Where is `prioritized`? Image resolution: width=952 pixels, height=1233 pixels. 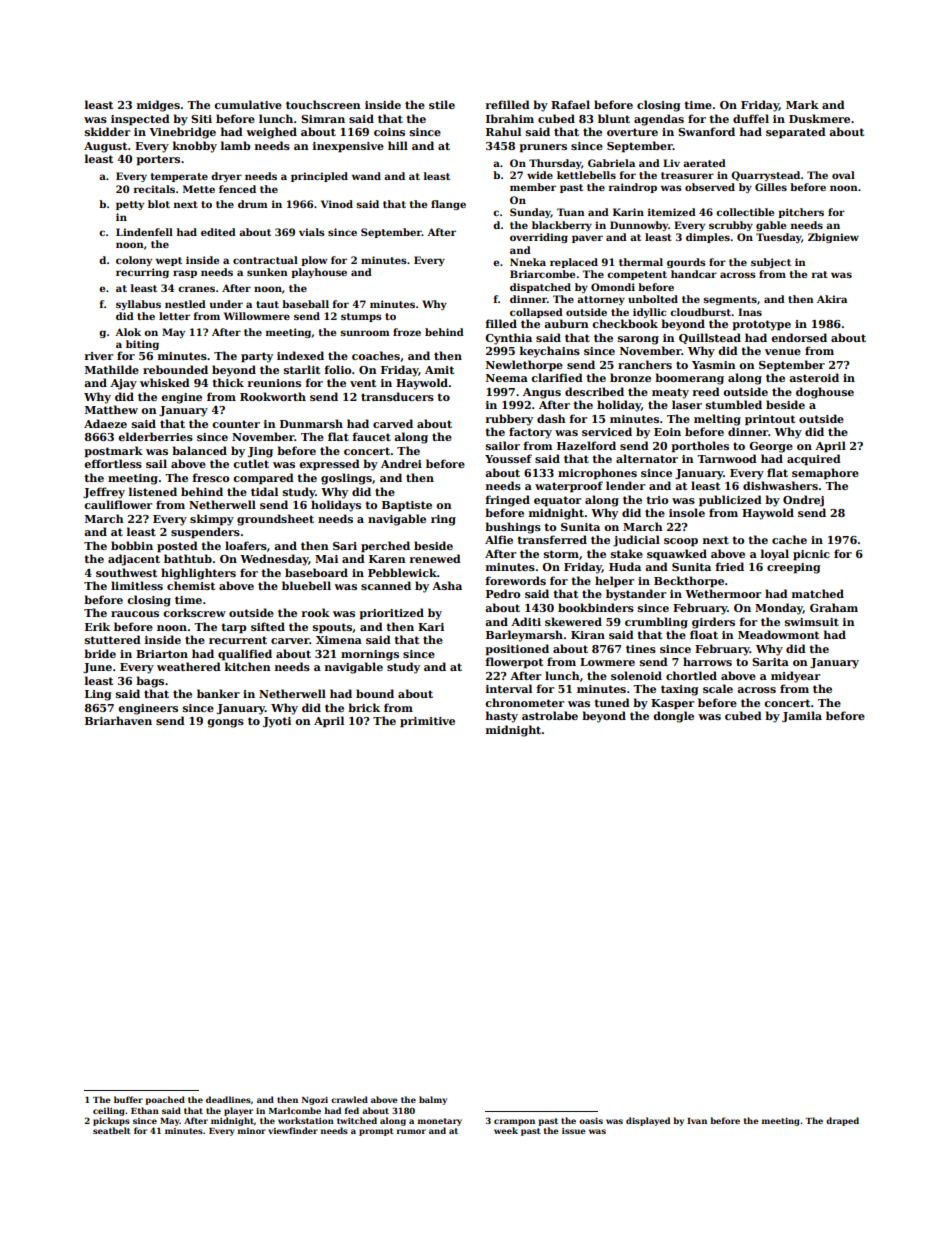
prioritized is located at coordinates (391, 614).
